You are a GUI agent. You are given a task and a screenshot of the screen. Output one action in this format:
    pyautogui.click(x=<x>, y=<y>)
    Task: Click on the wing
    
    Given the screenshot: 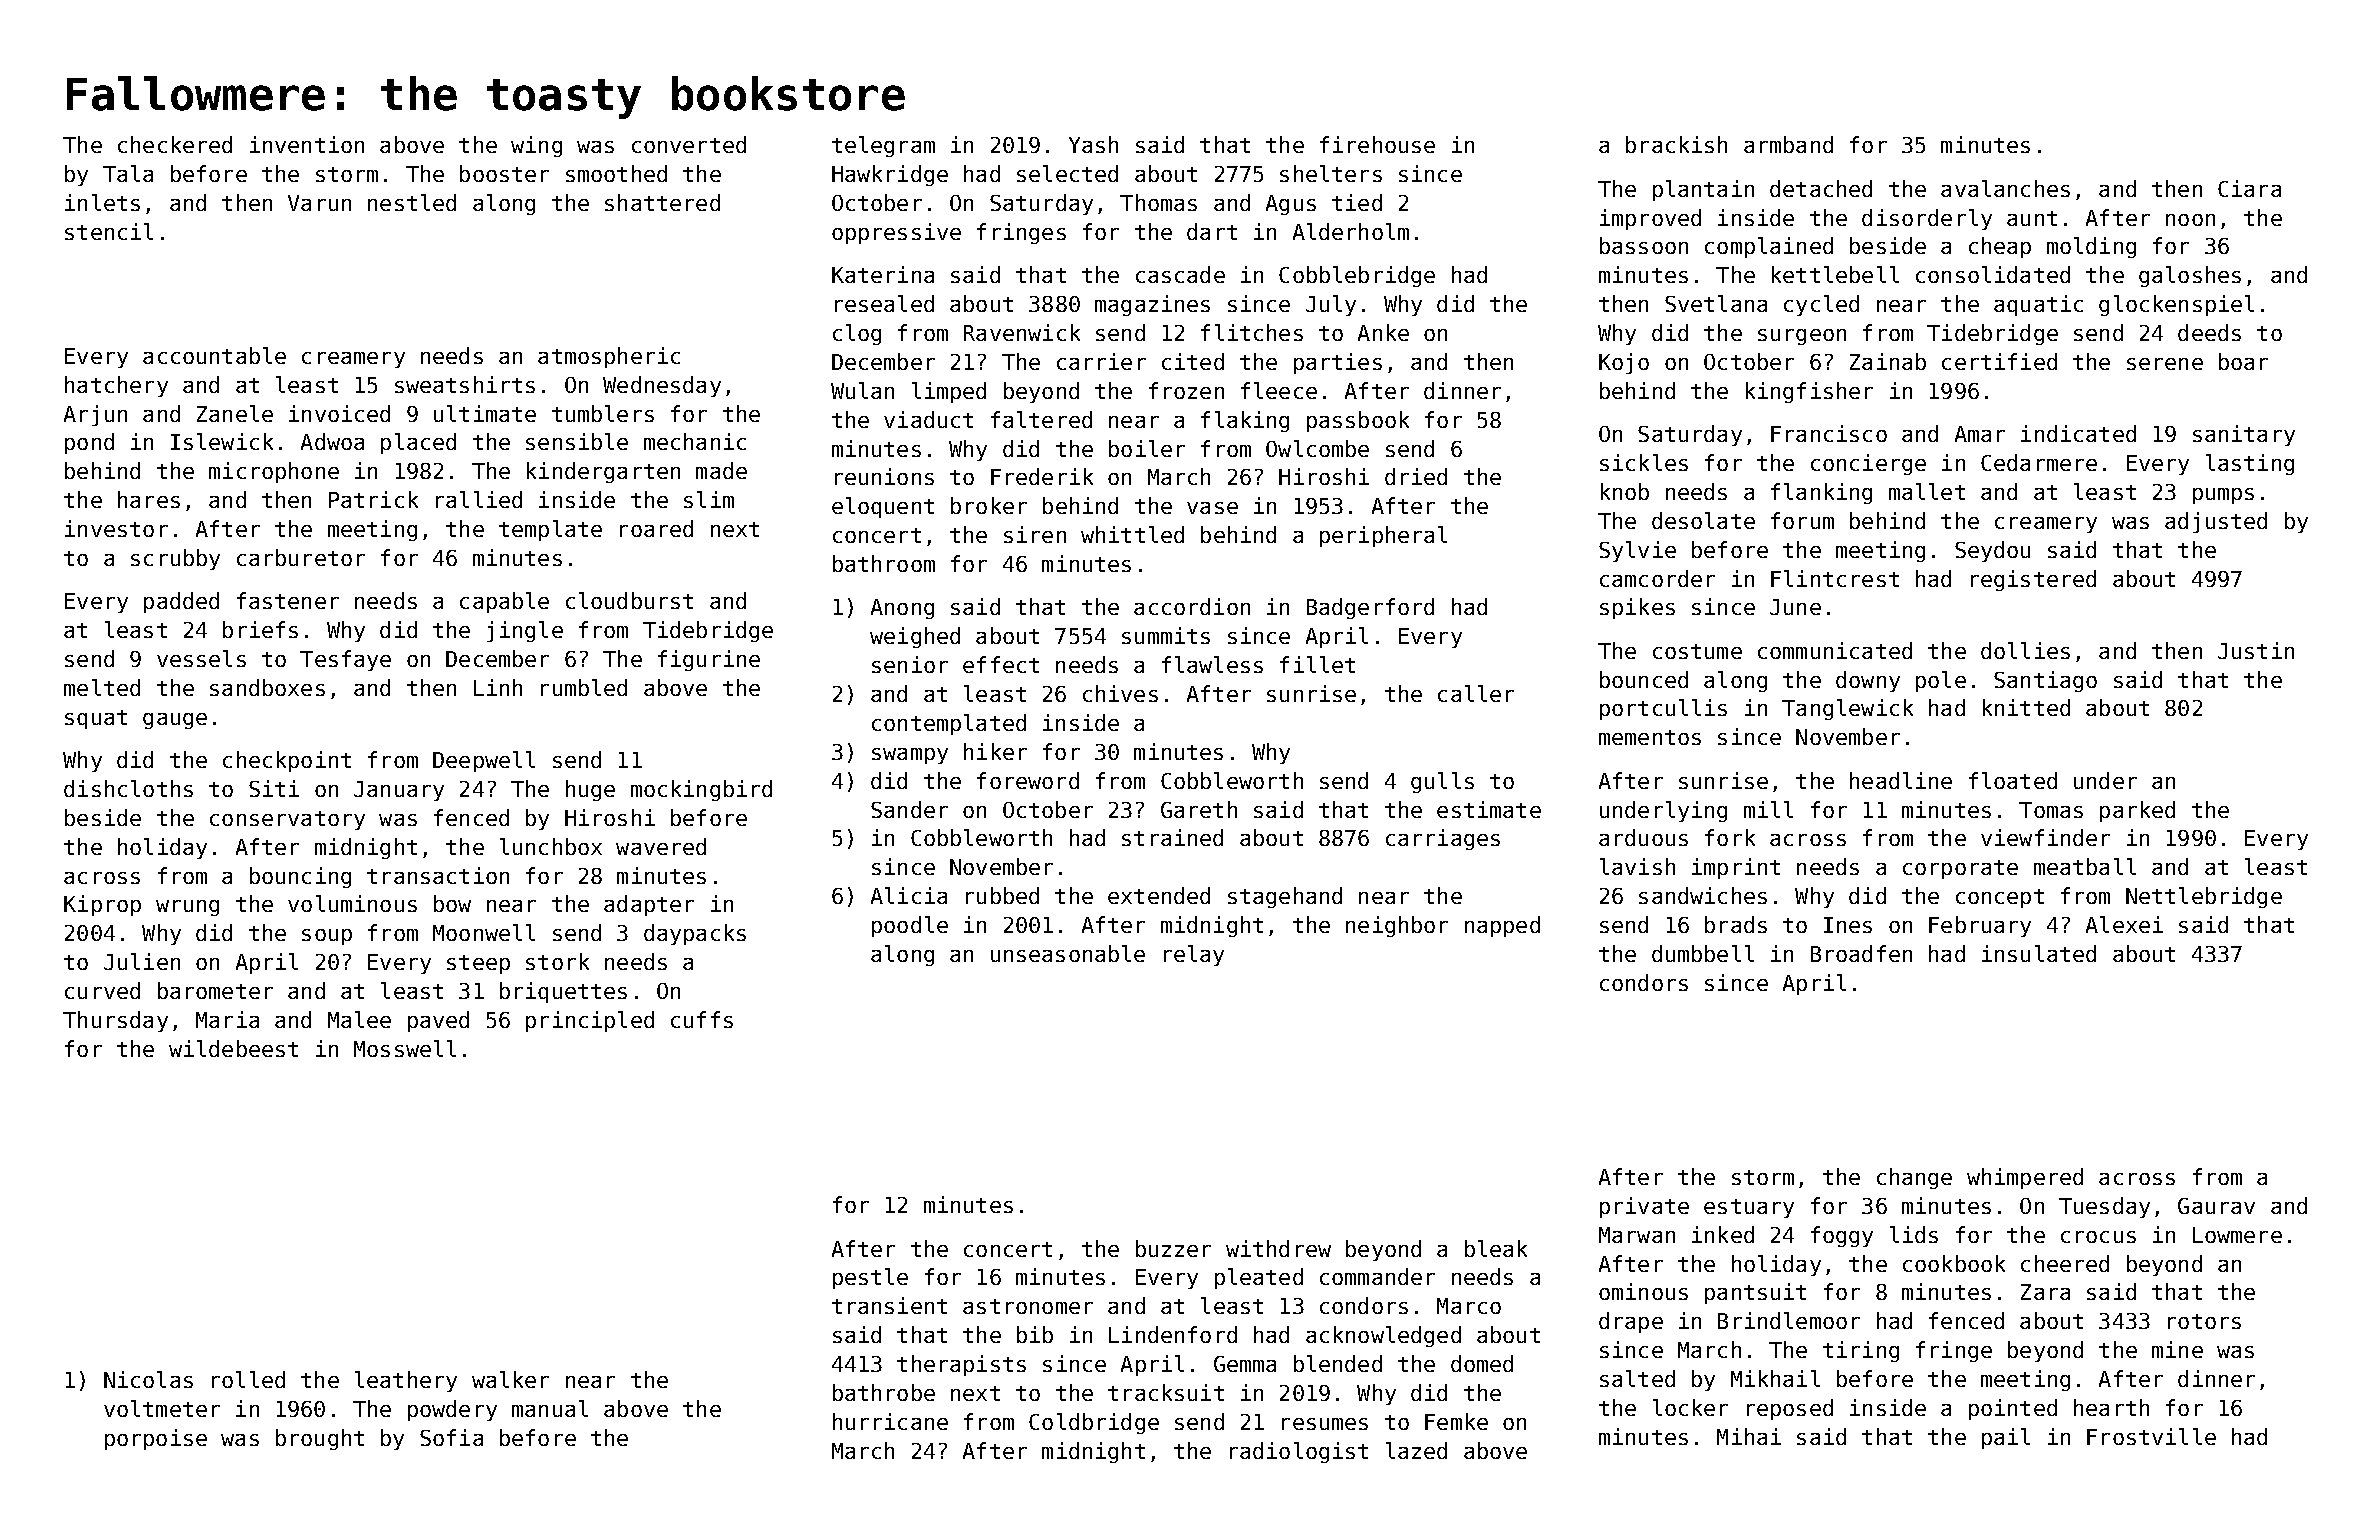 What is the action you would take?
    pyautogui.click(x=536, y=146)
